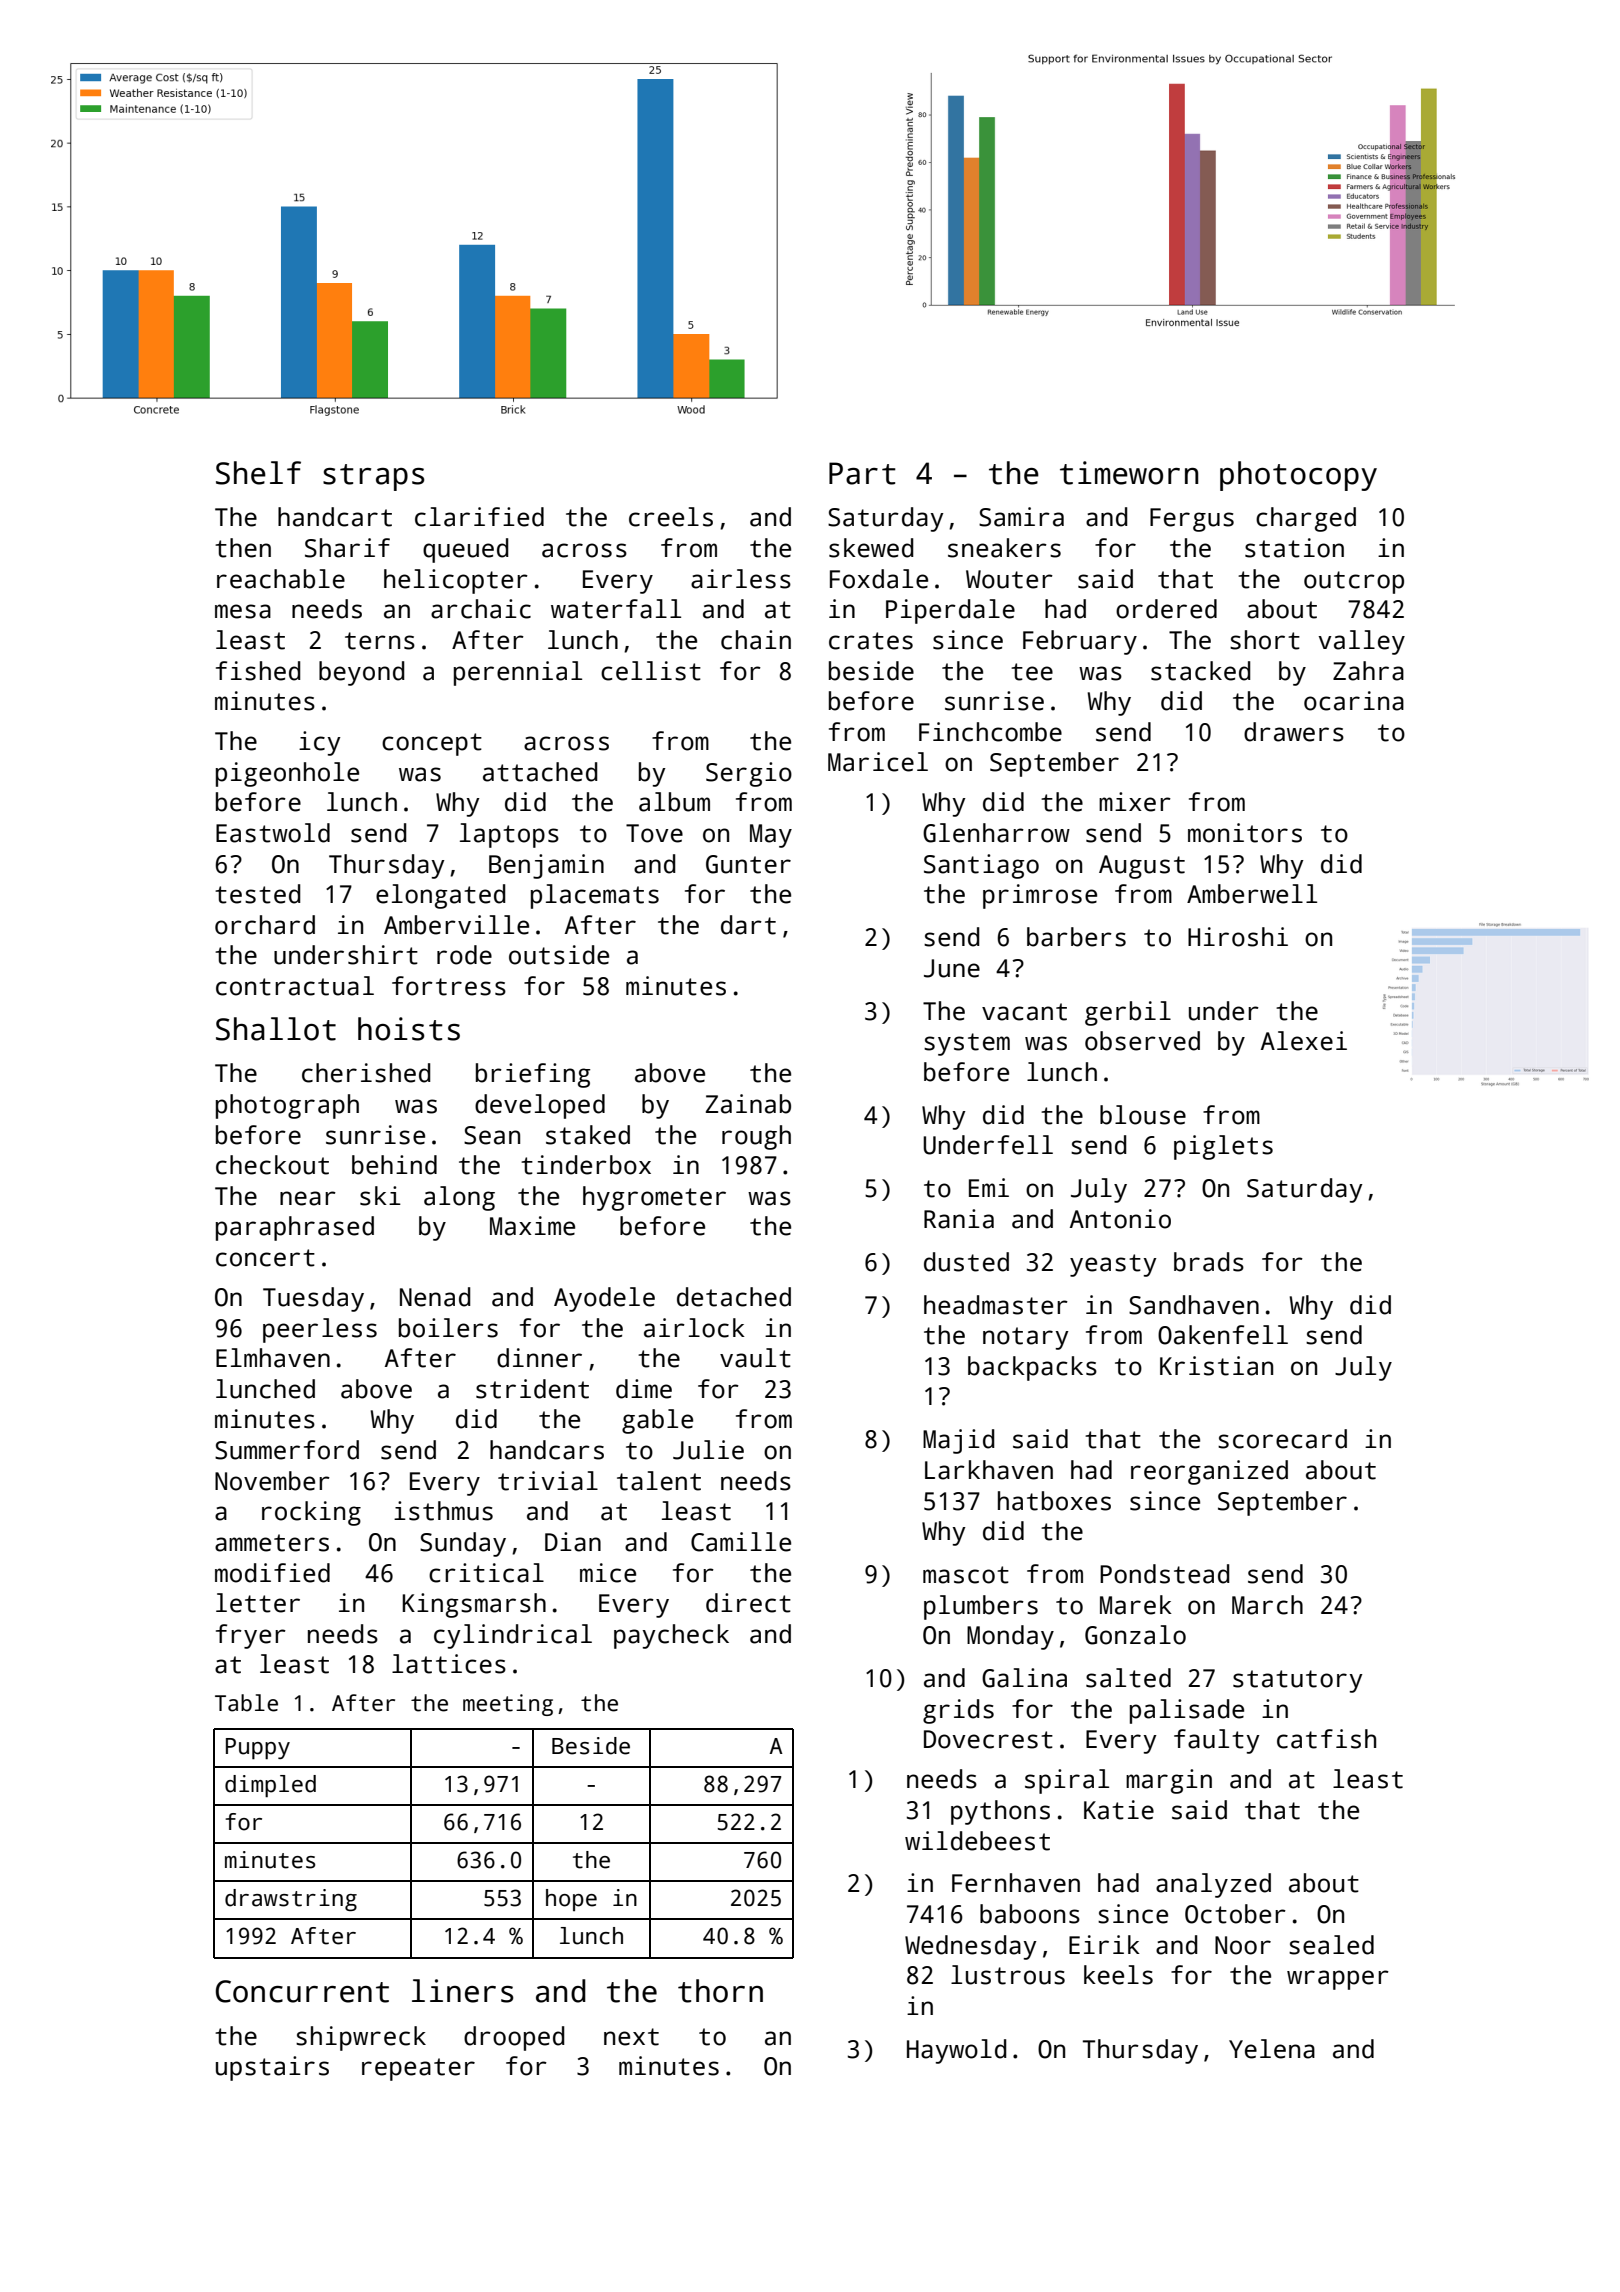 The height and width of the screenshot is (2292, 1620). Describe the element at coordinates (272, 1543) in the screenshot. I see `ammeters` at that location.
